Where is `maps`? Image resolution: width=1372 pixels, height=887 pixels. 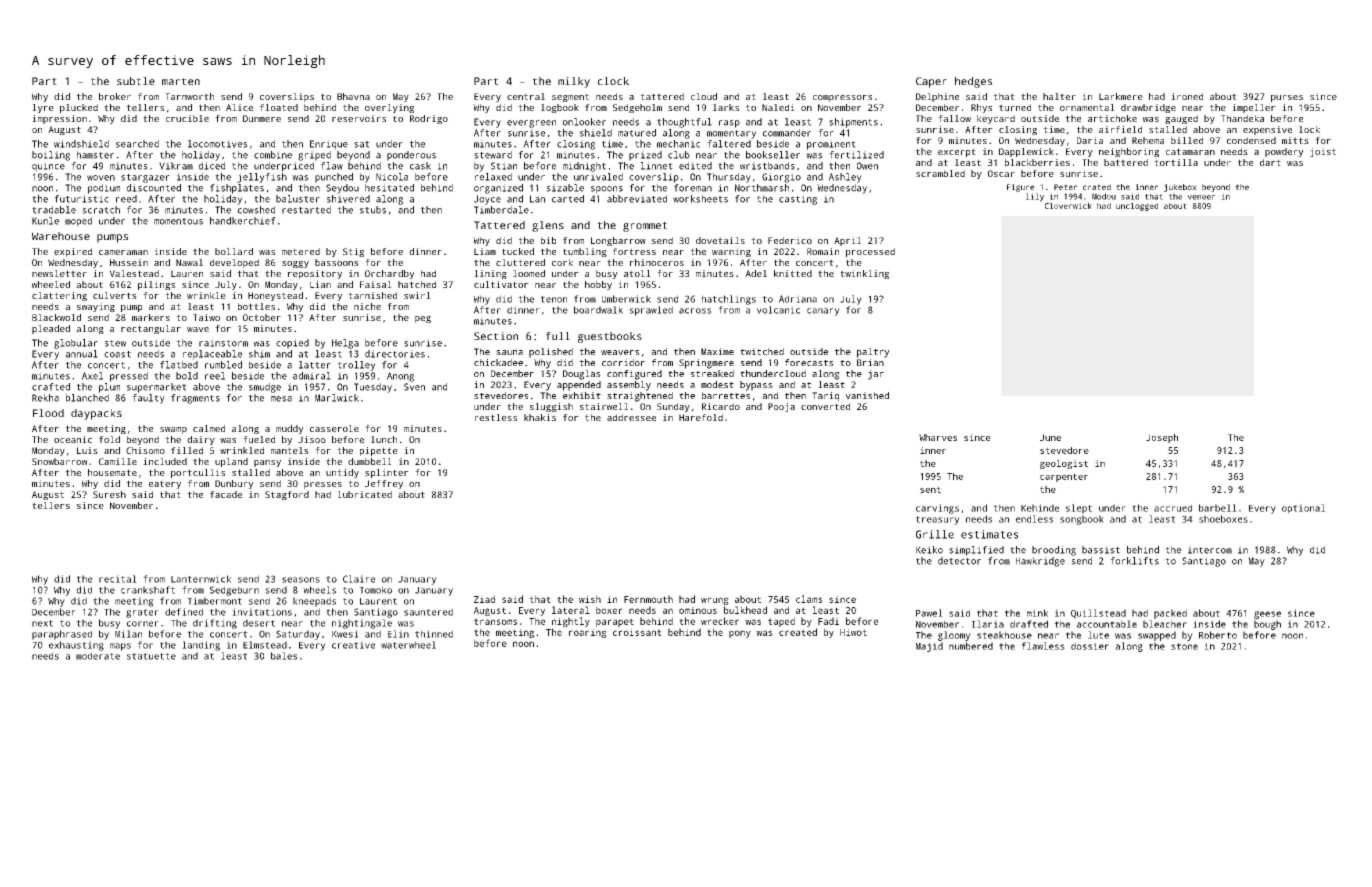
maps is located at coordinates (120, 647).
